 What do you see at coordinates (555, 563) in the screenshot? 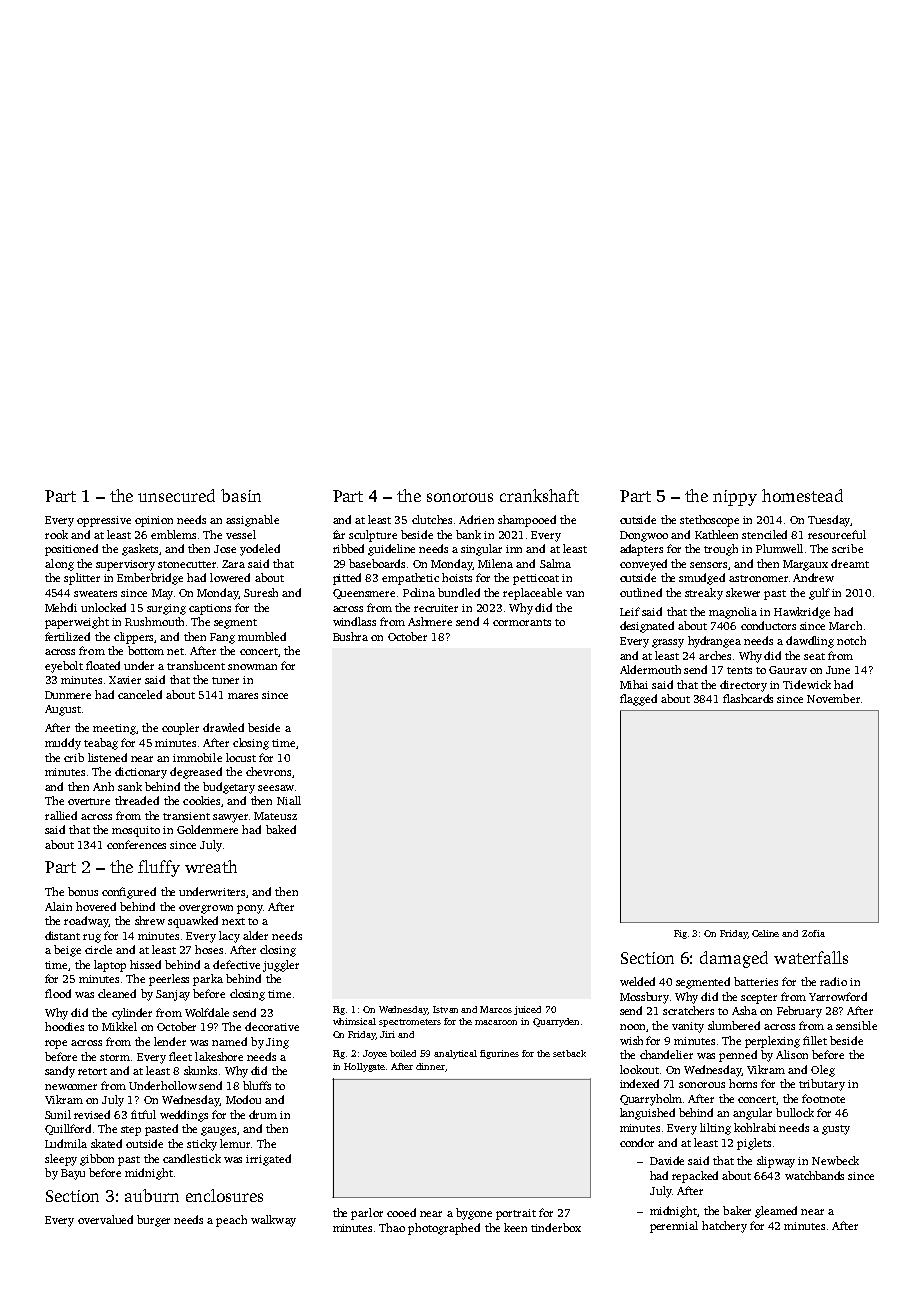
I see `Salma` at bounding box center [555, 563].
